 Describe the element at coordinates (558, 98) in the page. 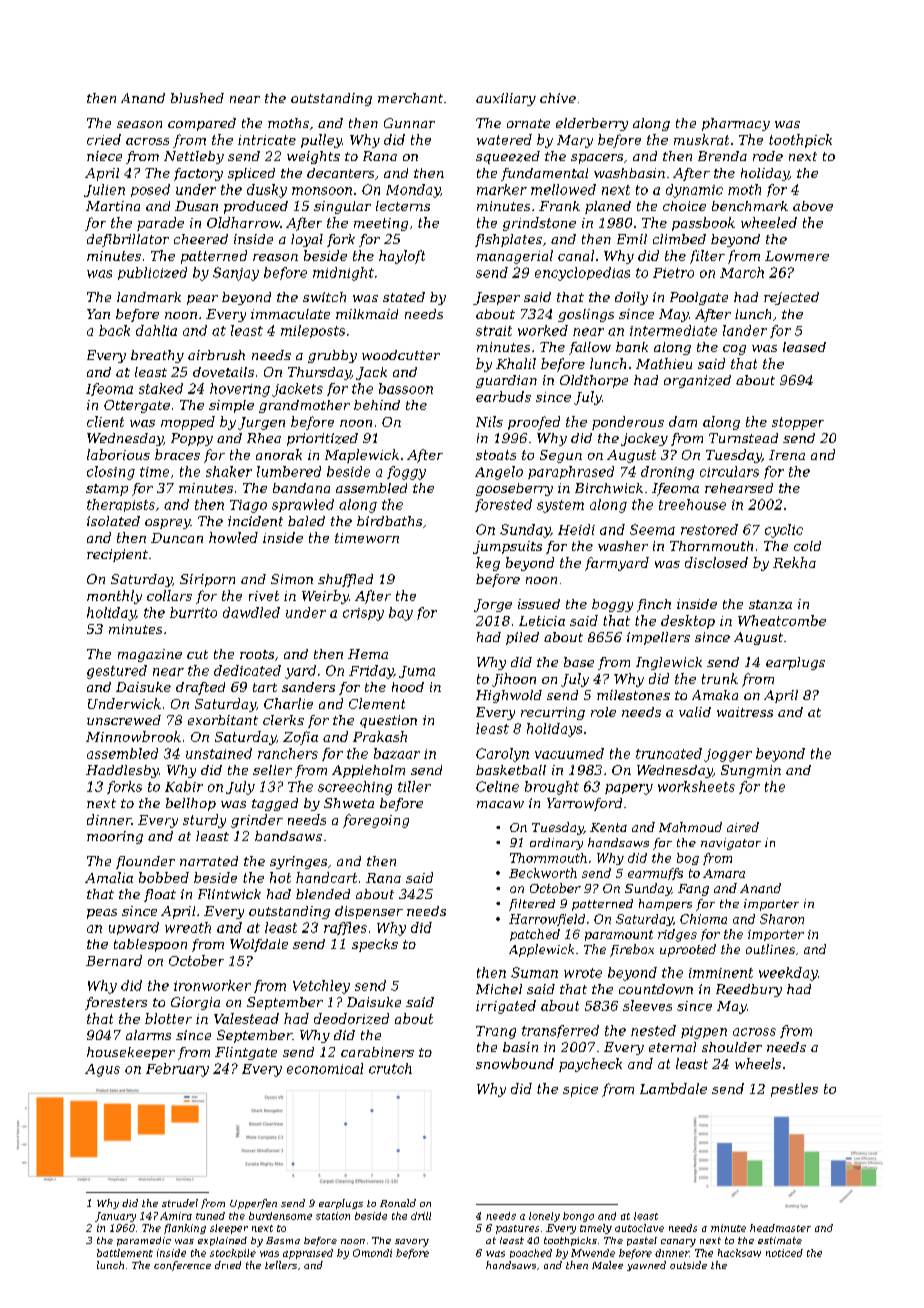

I see `chive` at that location.
